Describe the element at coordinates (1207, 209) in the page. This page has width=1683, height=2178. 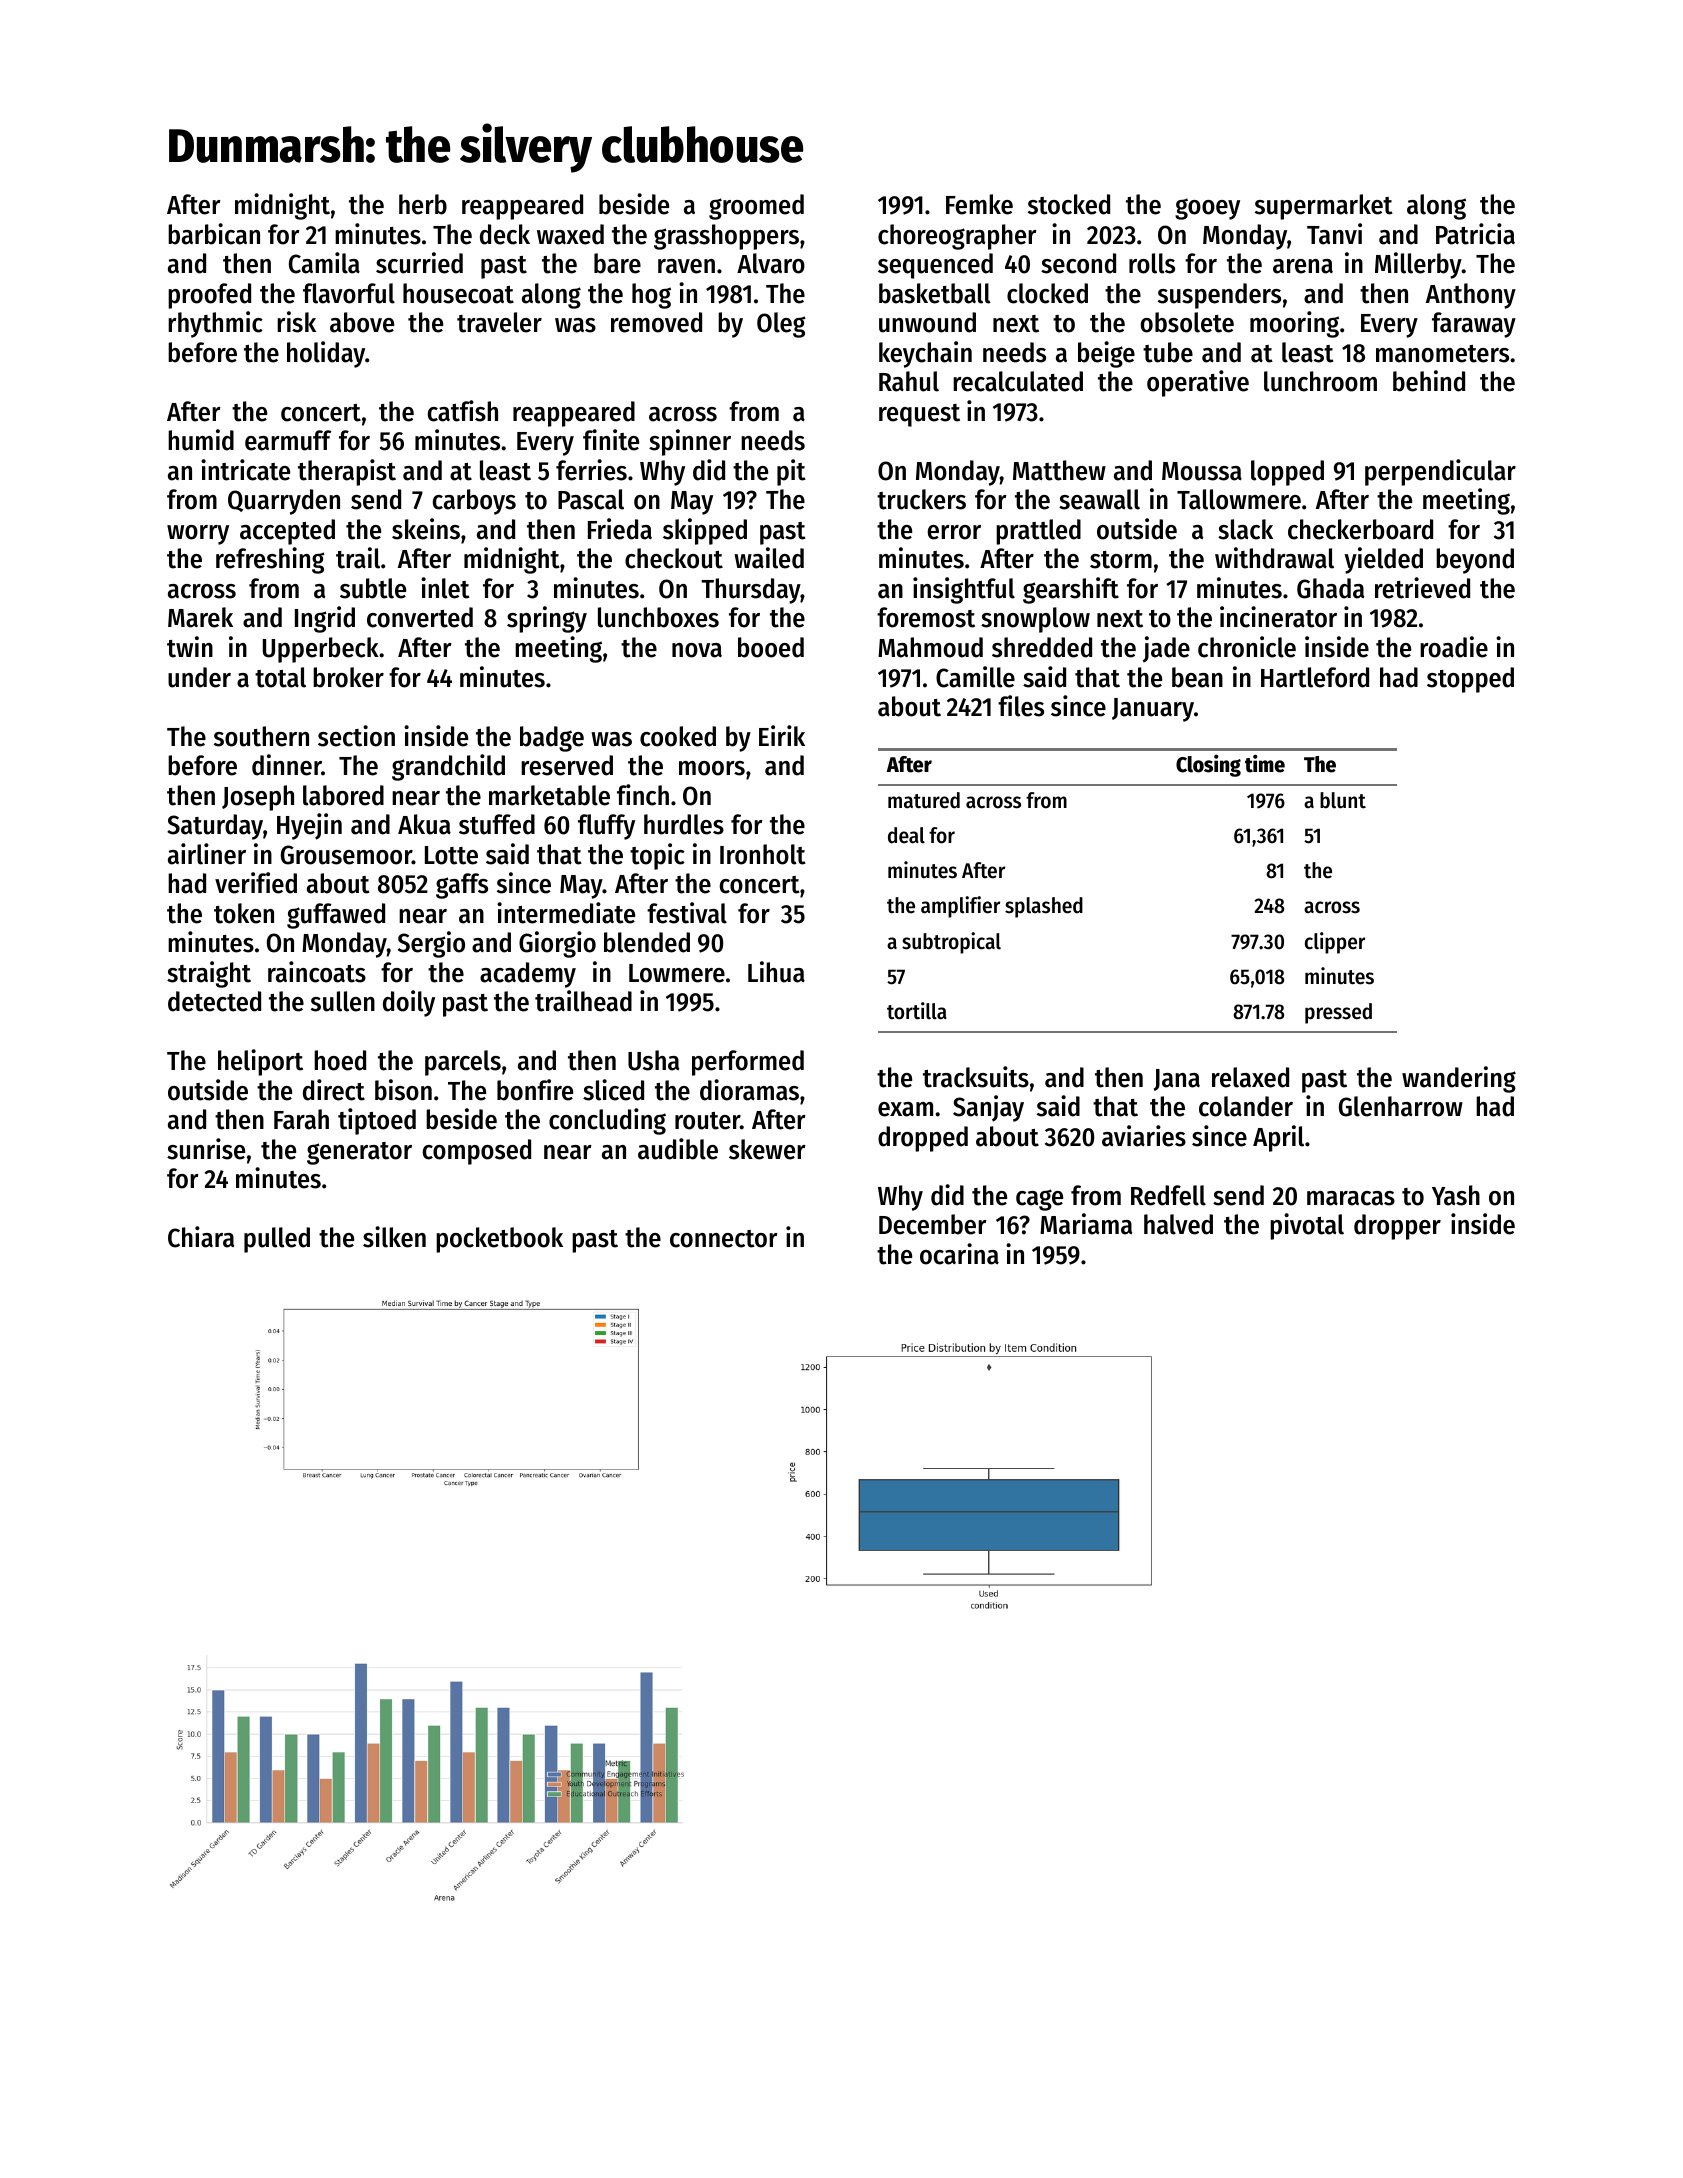
I see `gooey` at that location.
